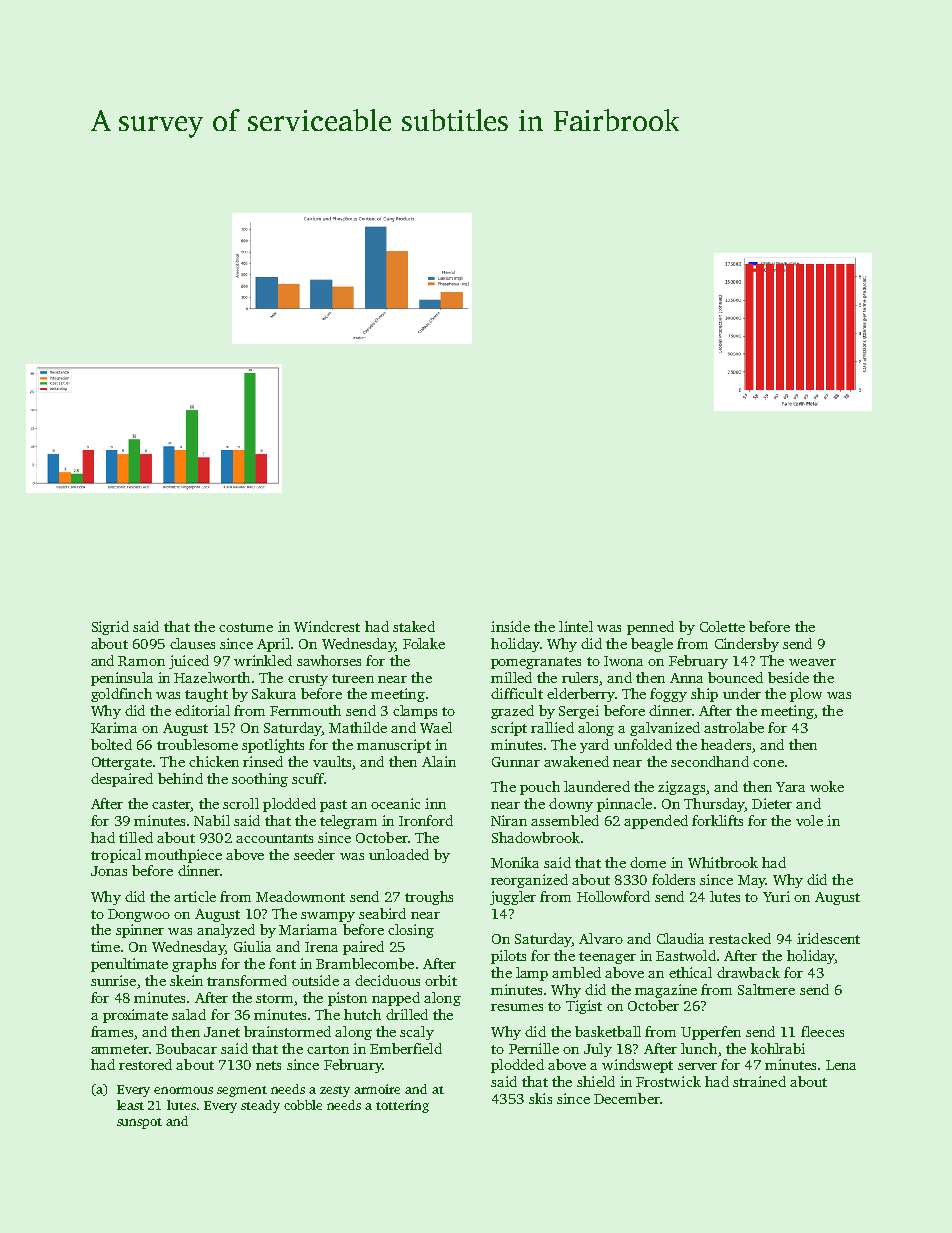 This screenshot has width=952, height=1233. I want to click on Tigist, so click(584, 1007).
